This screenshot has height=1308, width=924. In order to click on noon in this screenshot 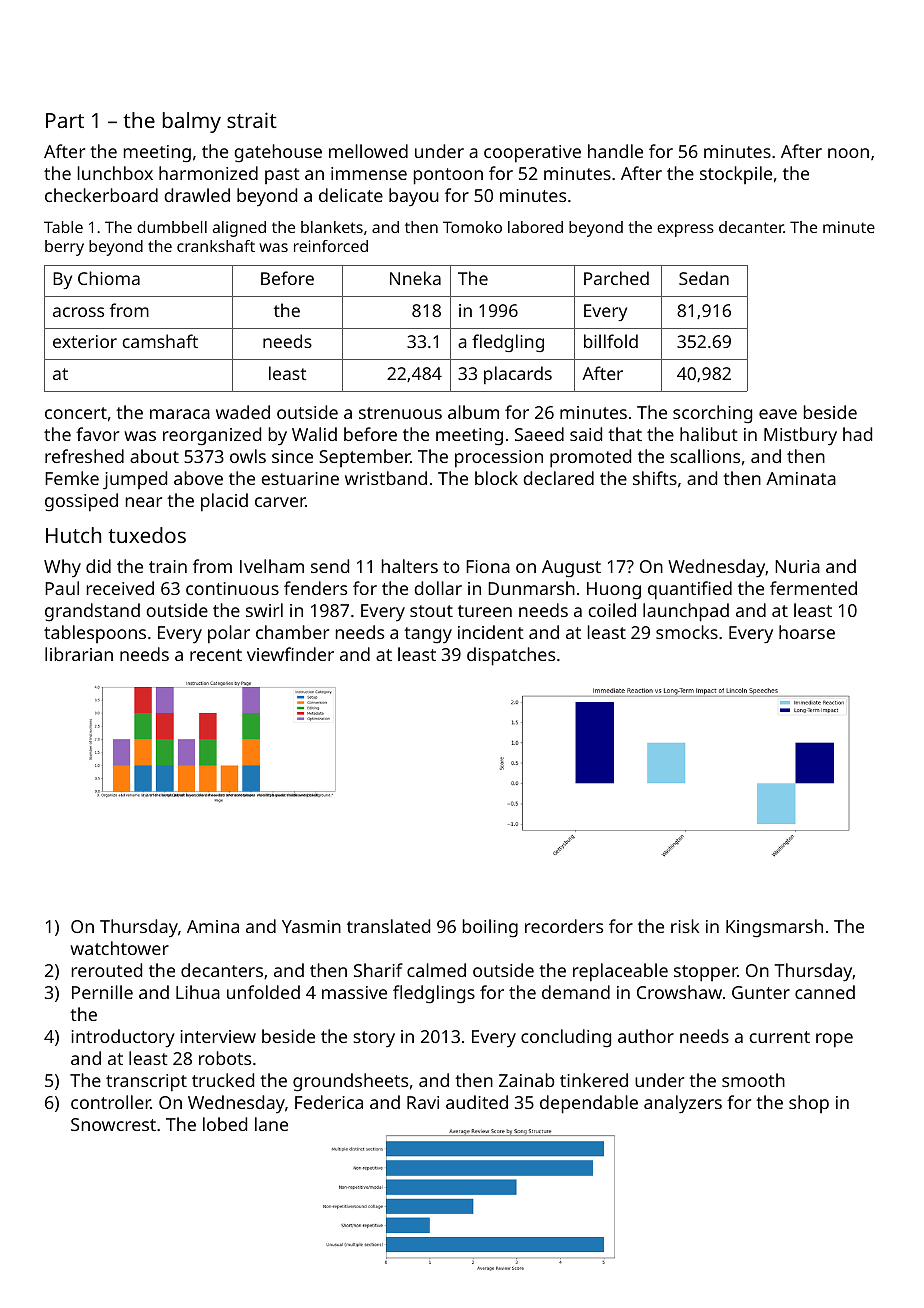, I will do `click(848, 153)`.
